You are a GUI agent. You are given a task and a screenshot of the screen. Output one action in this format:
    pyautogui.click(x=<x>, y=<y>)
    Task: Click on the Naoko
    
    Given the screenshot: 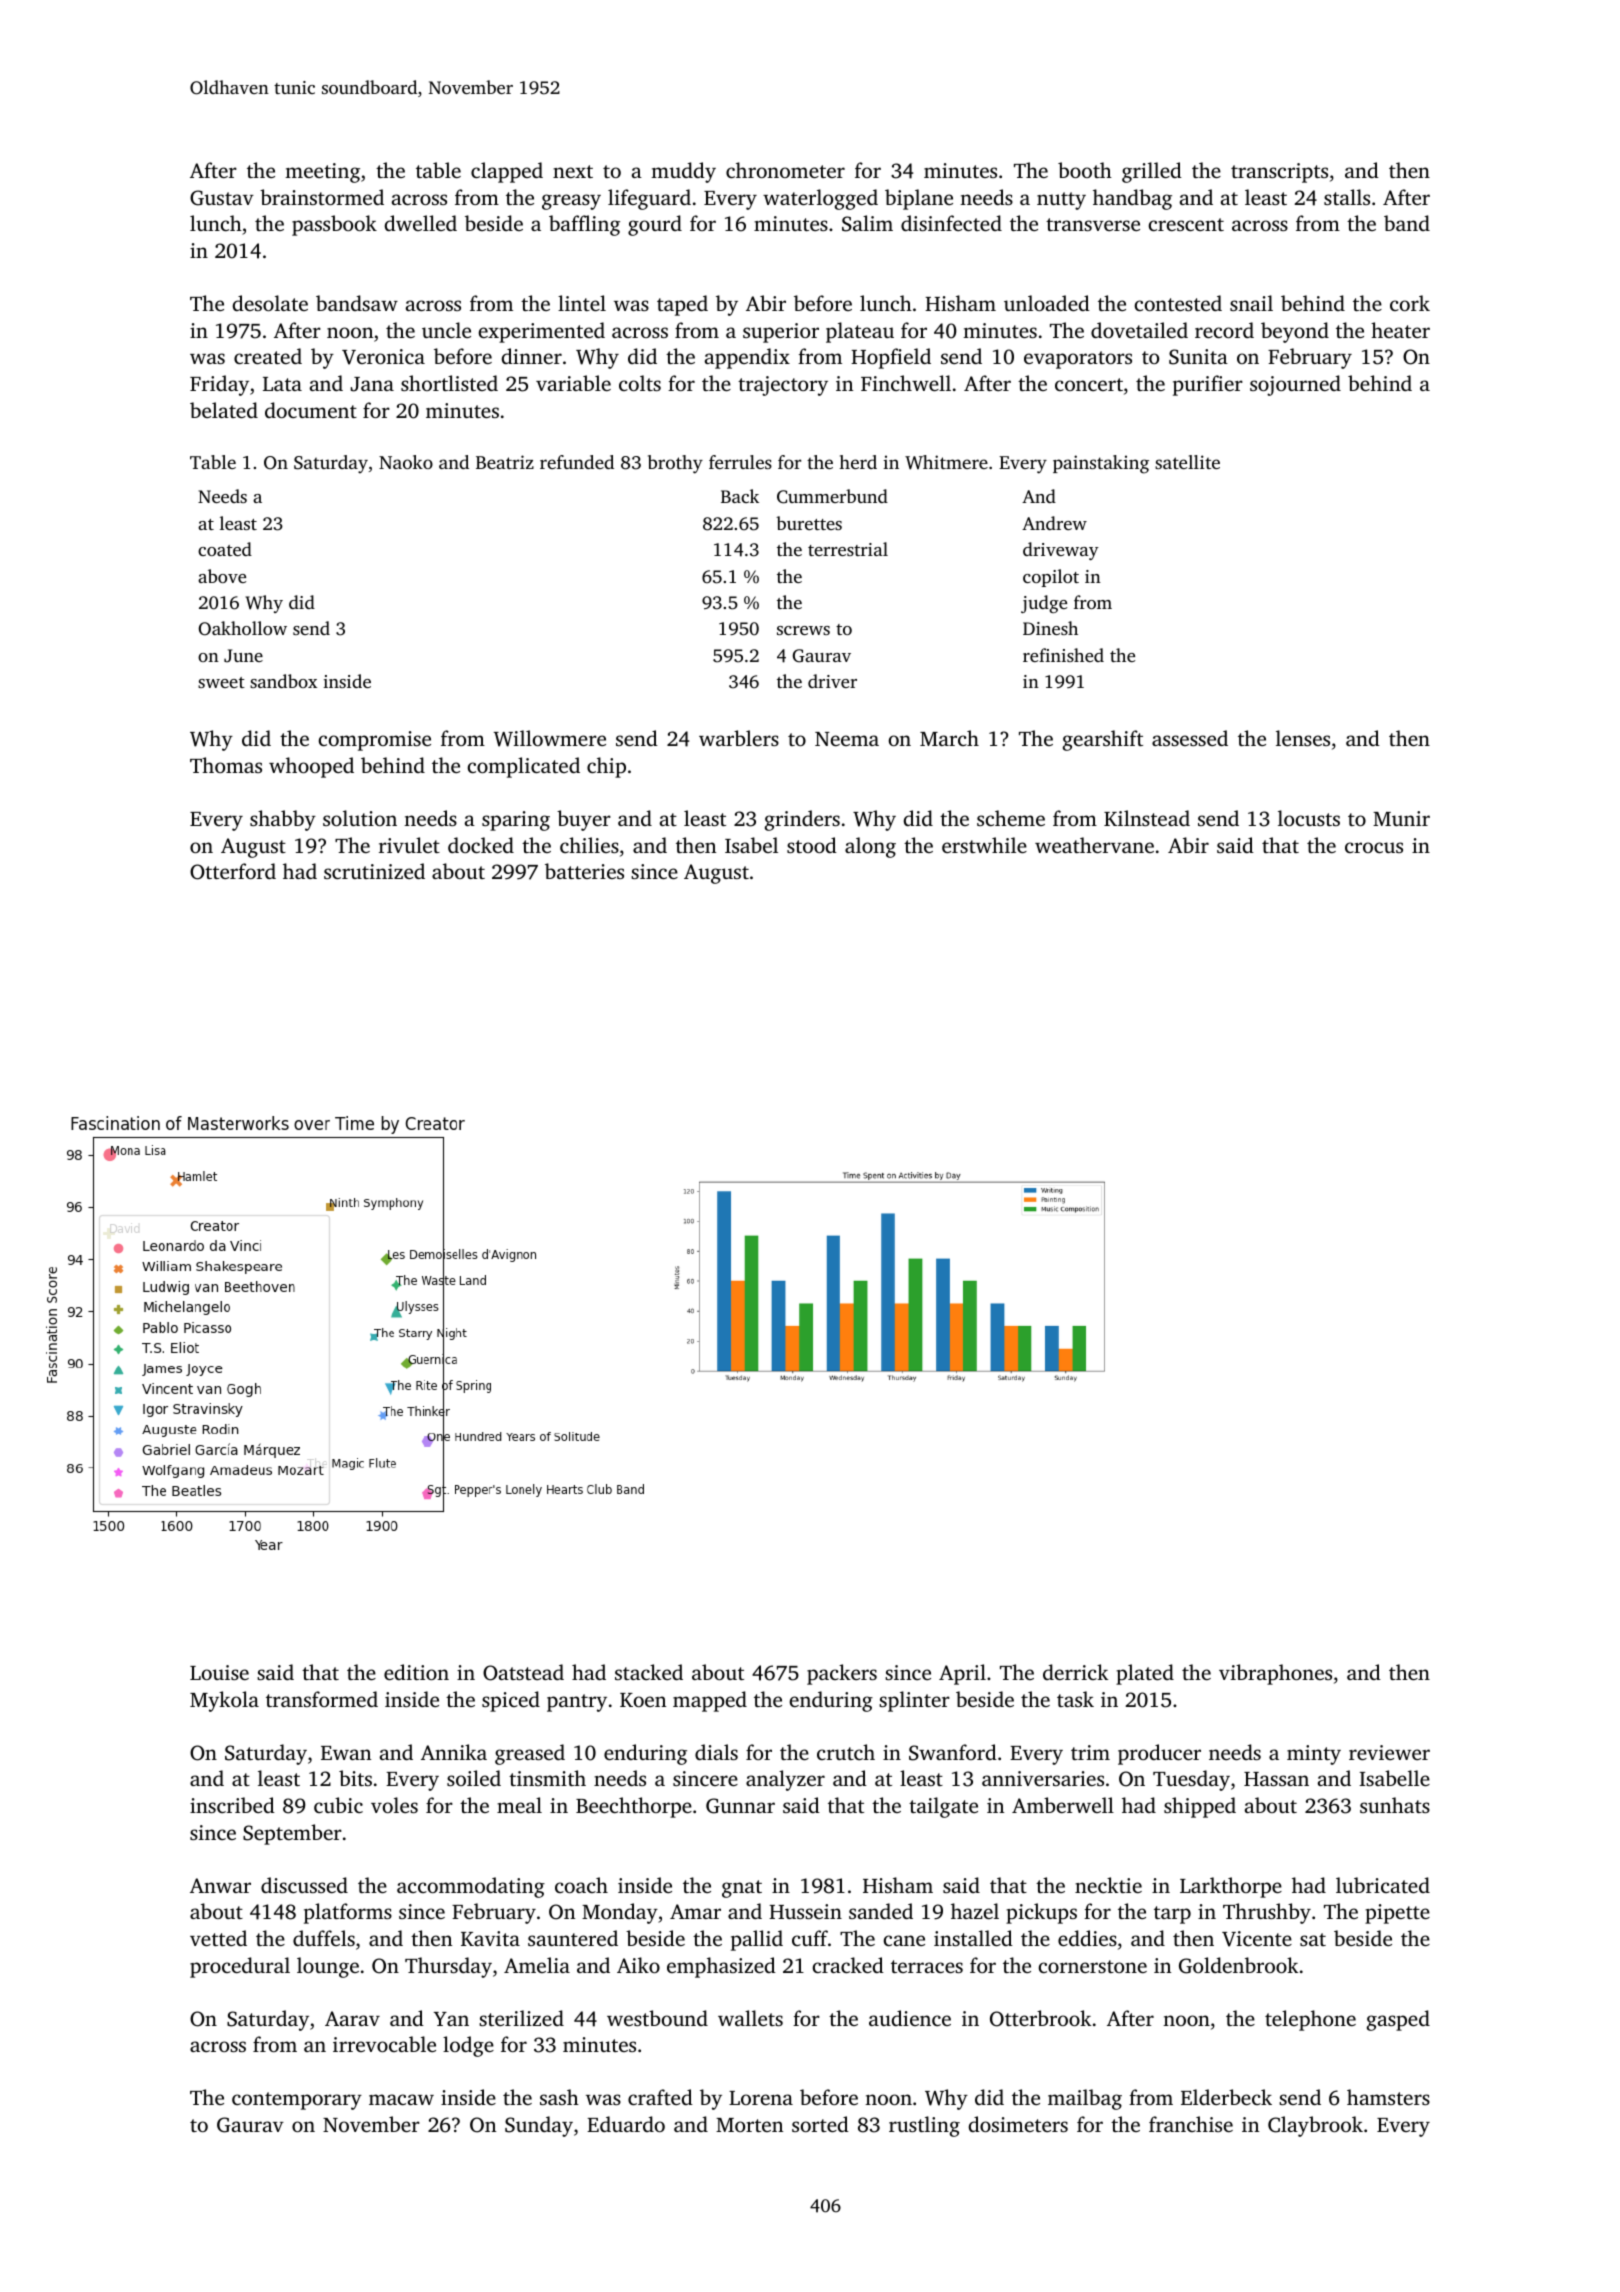 What is the action you would take?
    pyautogui.click(x=406, y=462)
